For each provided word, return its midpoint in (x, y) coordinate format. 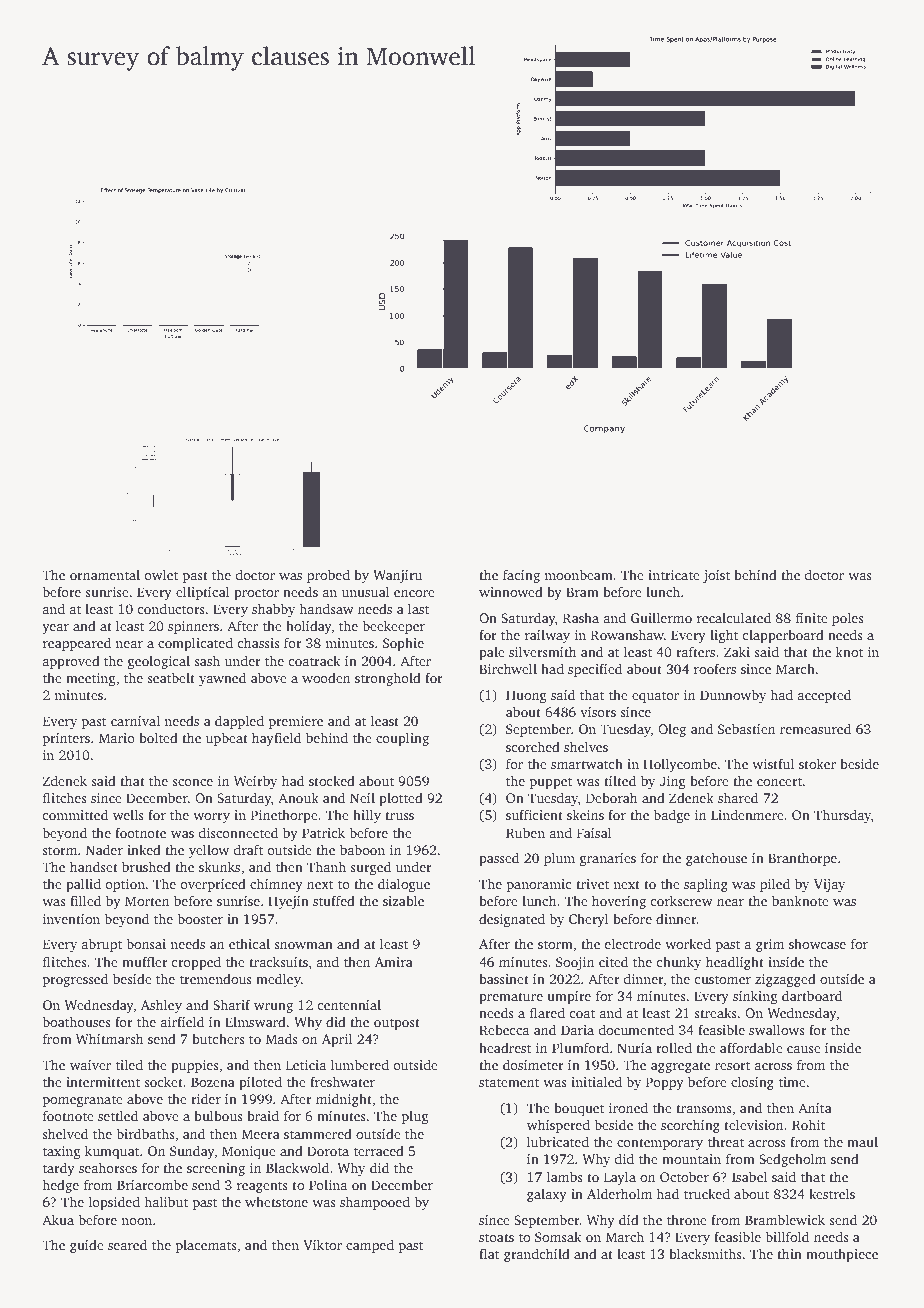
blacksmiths (705, 1253)
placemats (206, 1246)
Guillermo (661, 617)
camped (370, 1246)
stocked (332, 780)
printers (66, 739)
